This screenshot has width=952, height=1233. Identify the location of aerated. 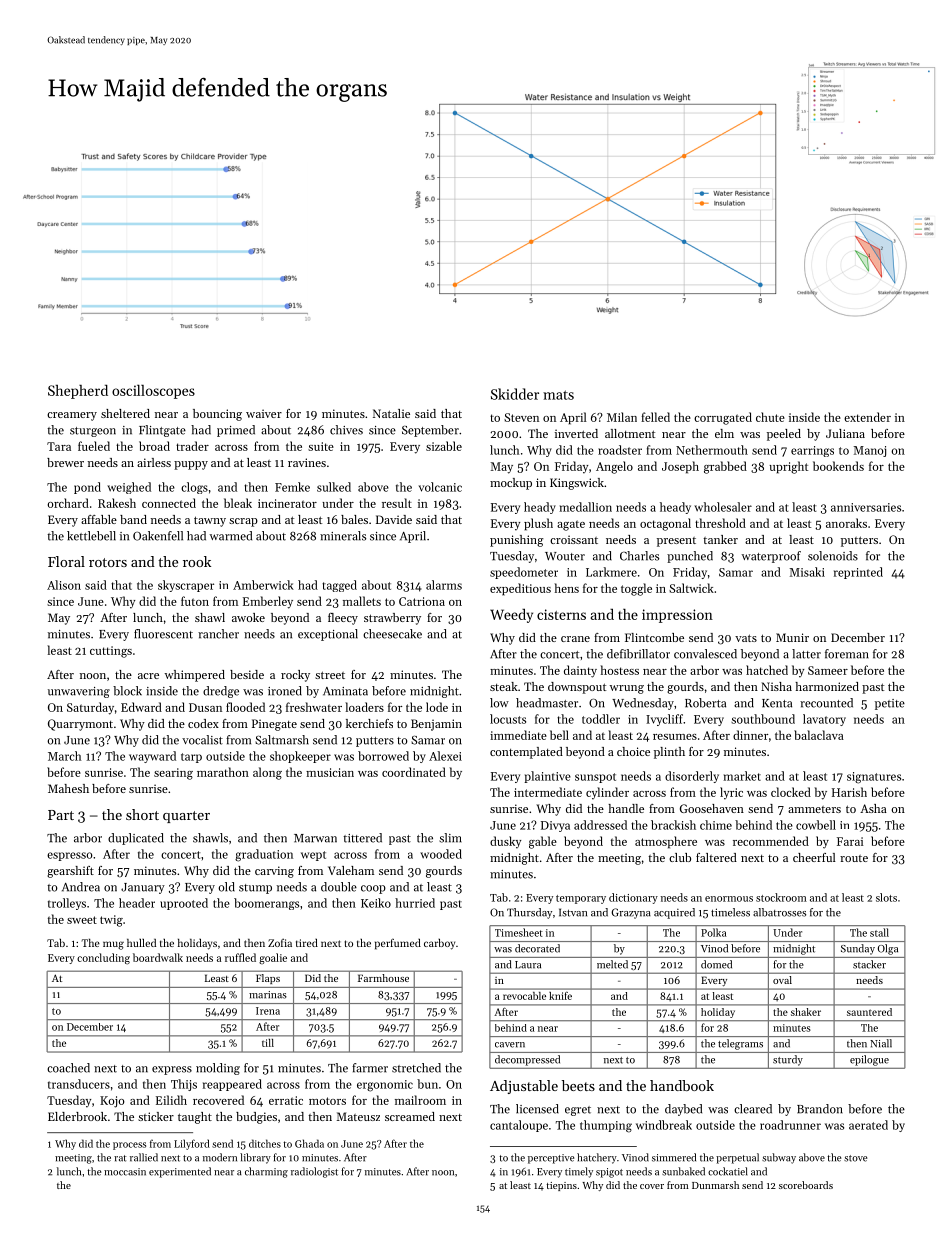
(868, 1125).
